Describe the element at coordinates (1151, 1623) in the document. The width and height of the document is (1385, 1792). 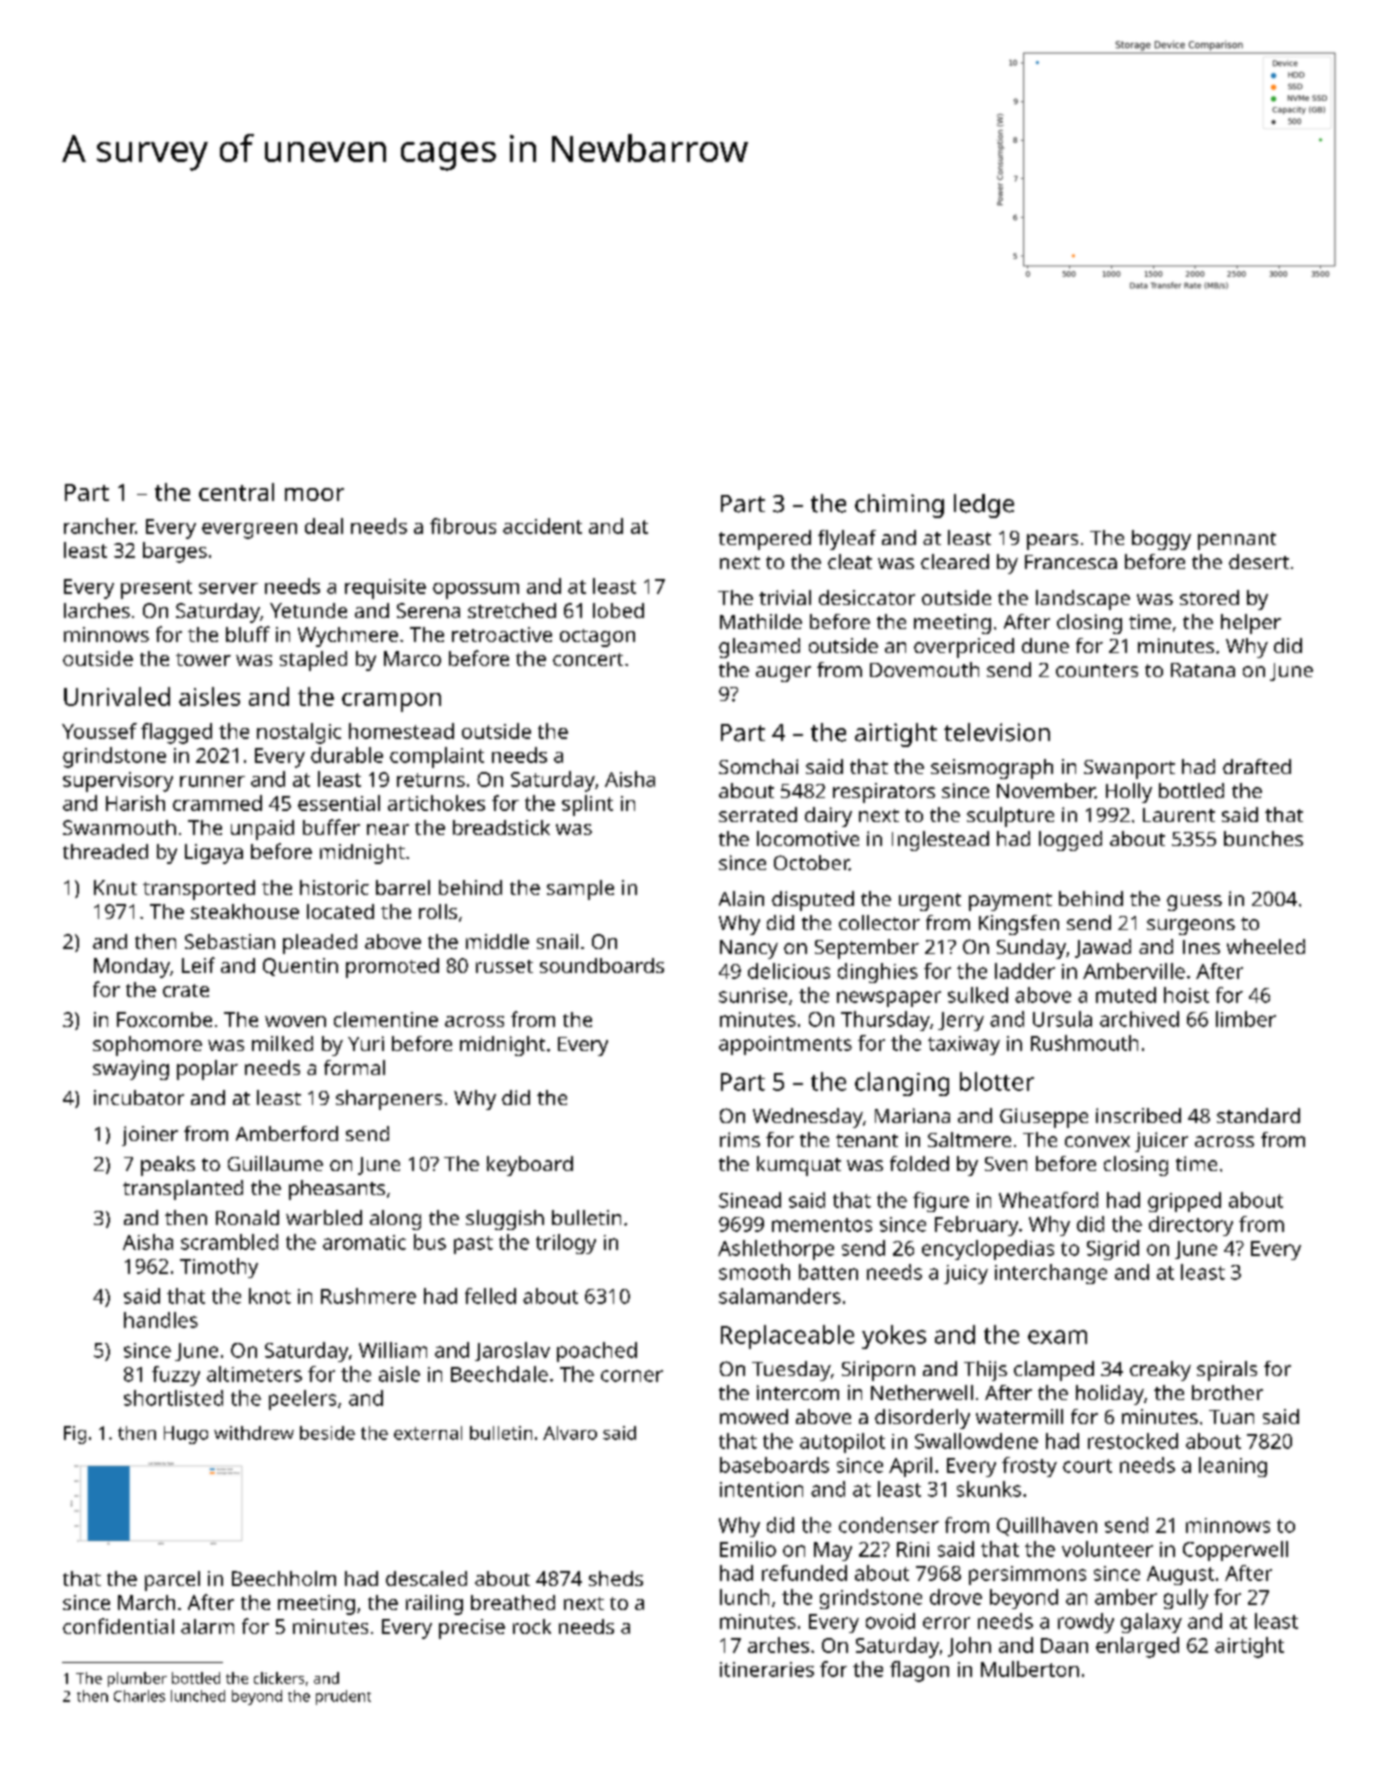
I see `galaxy` at that location.
